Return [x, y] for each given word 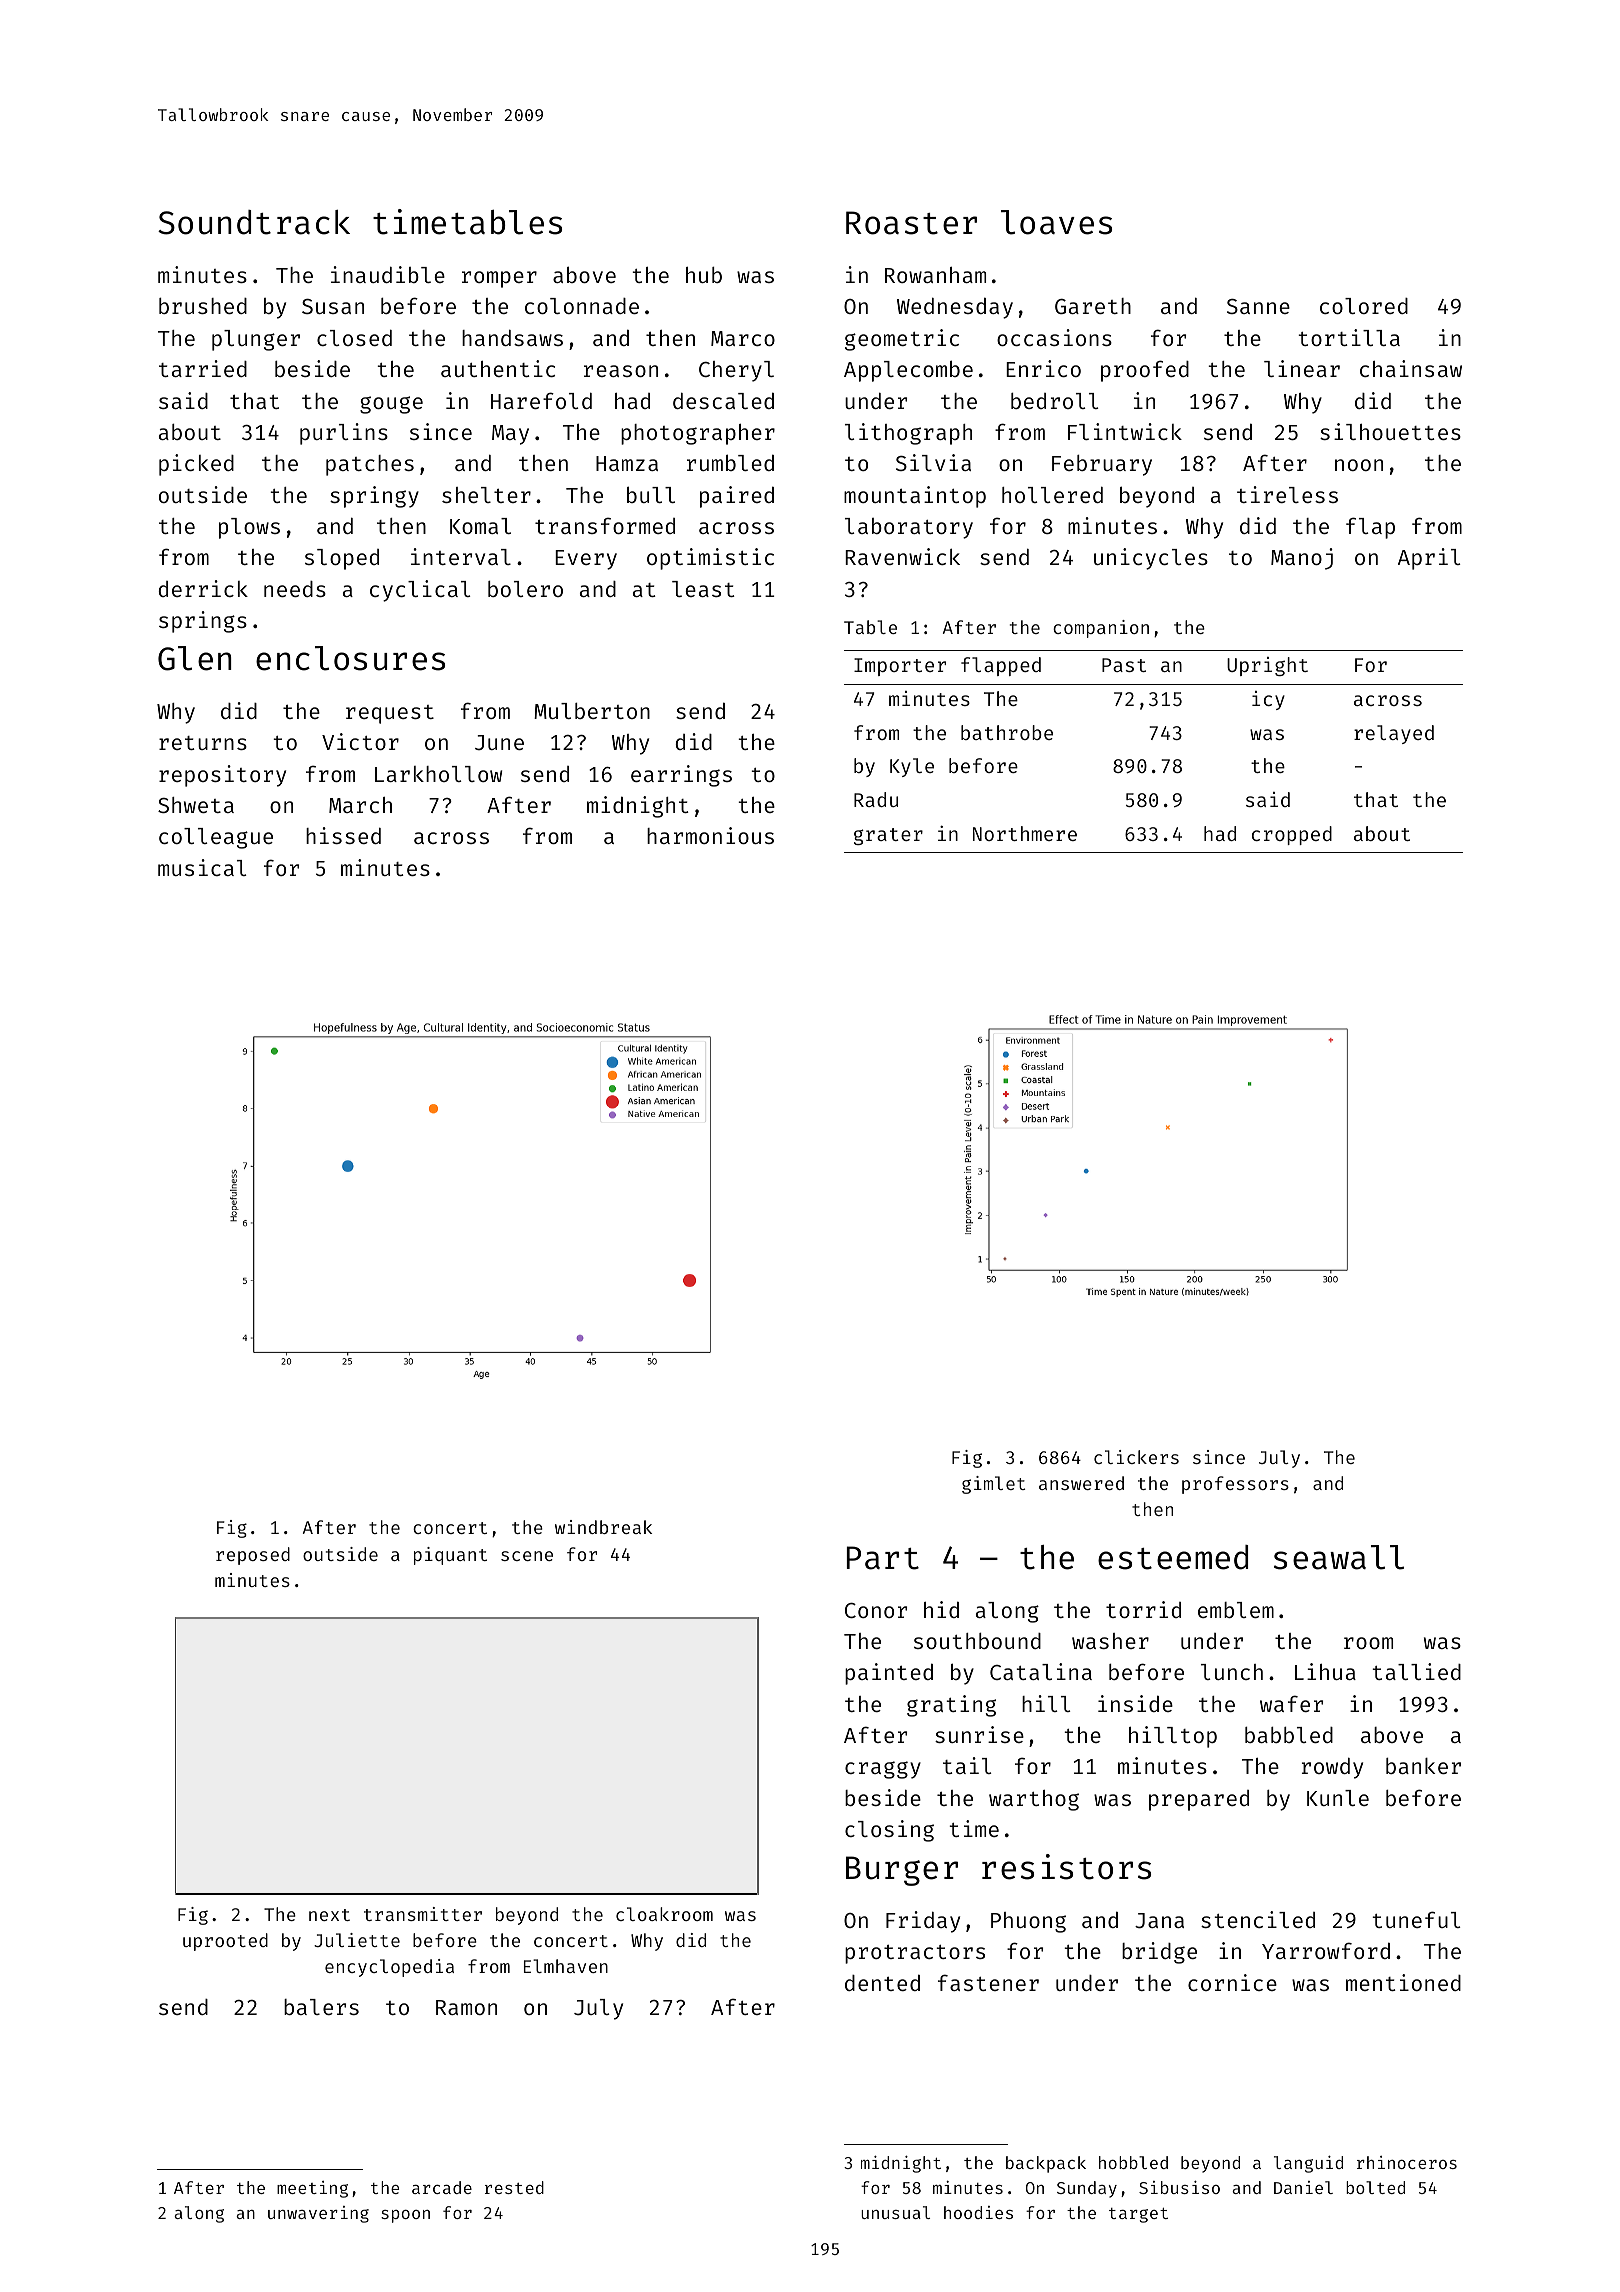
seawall [1339, 1557]
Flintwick [1125, 431]
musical [202, 867]
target [1138, 2215]
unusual [895, 2212]
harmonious [710, 835]
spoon [405, 2216]
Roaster [911, 223]
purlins [344, 434]
